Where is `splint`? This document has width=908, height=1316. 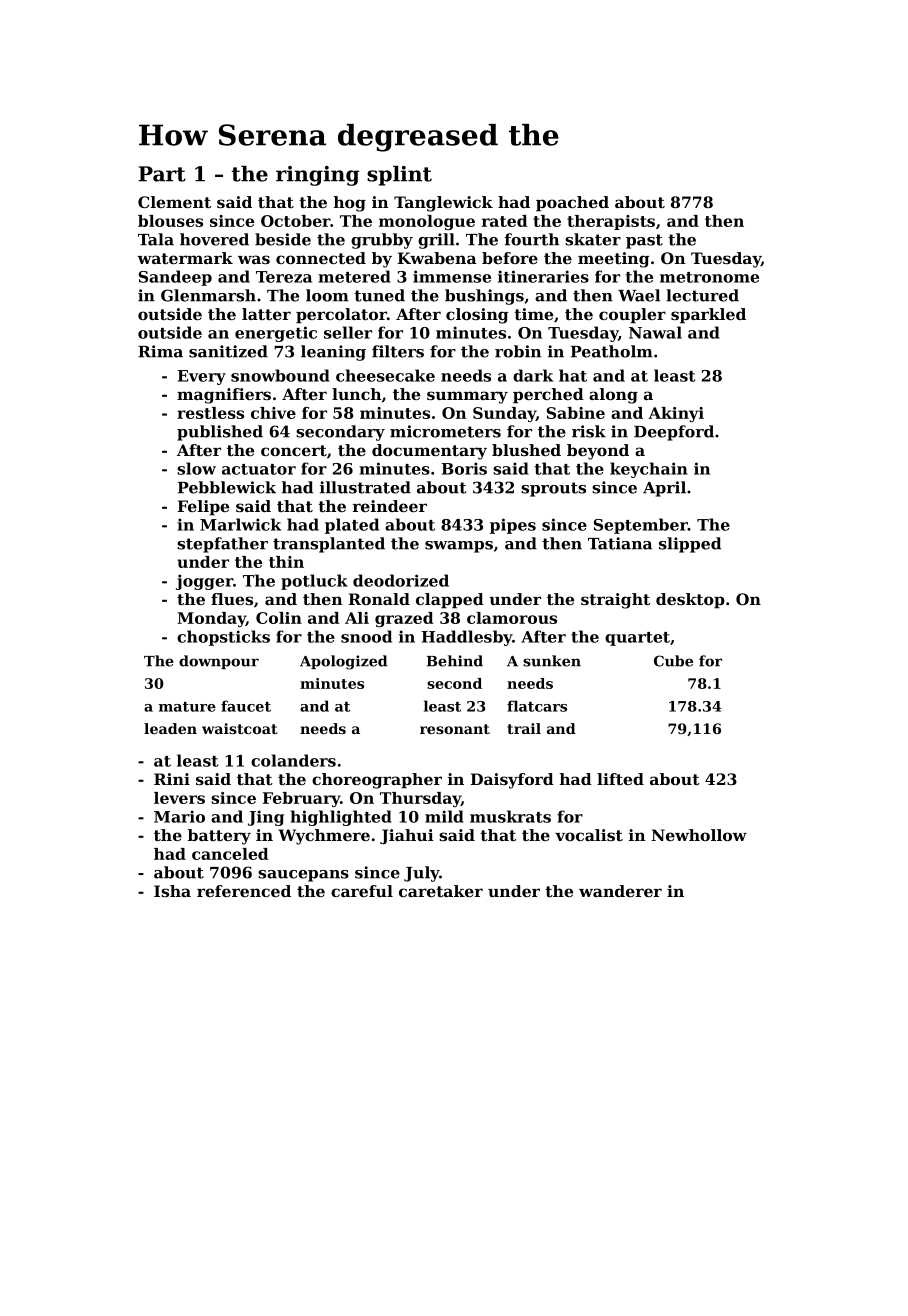
splint is located at coordinates (399, 176).
